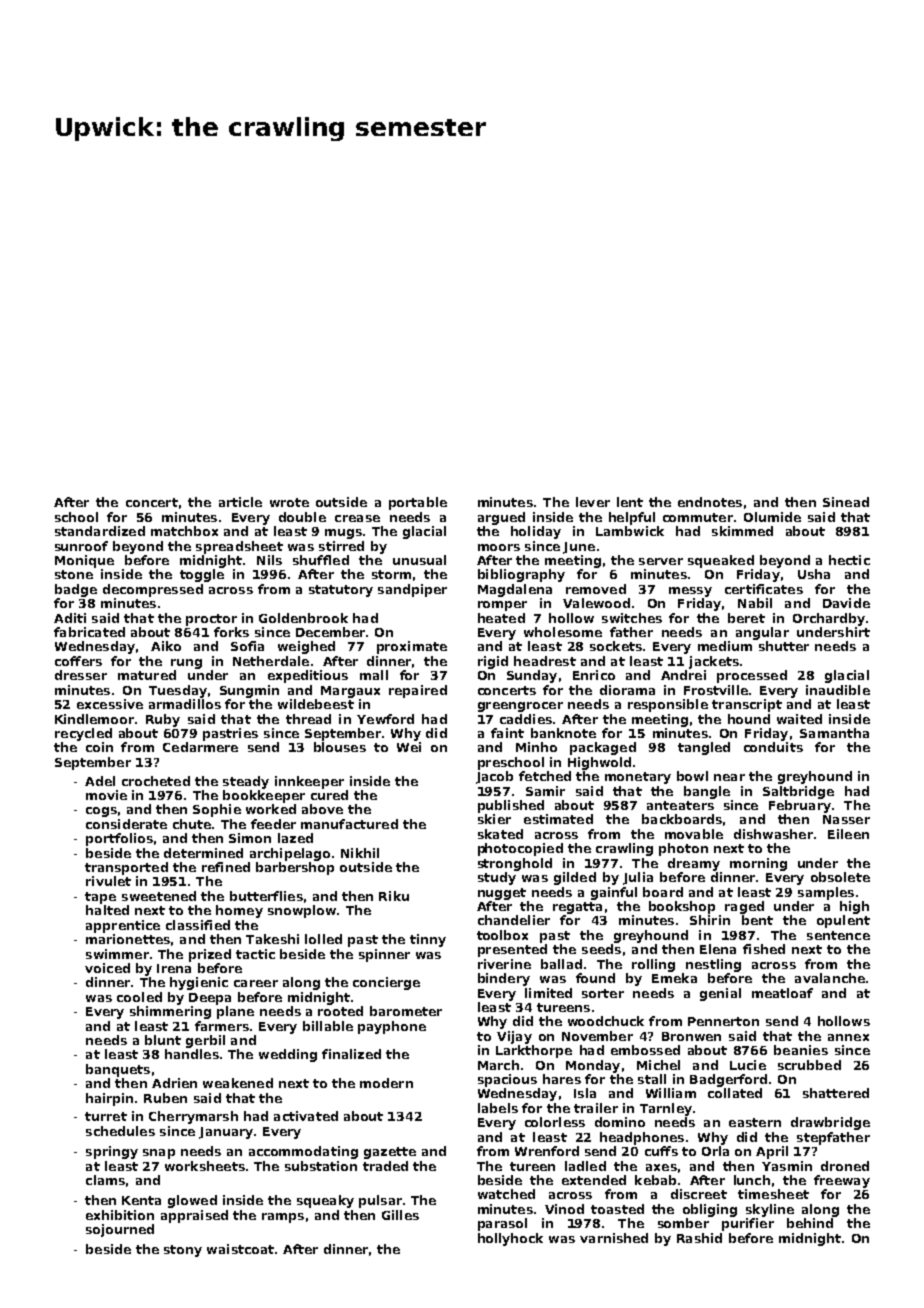  I want to click on skier, so click(494, 819).
